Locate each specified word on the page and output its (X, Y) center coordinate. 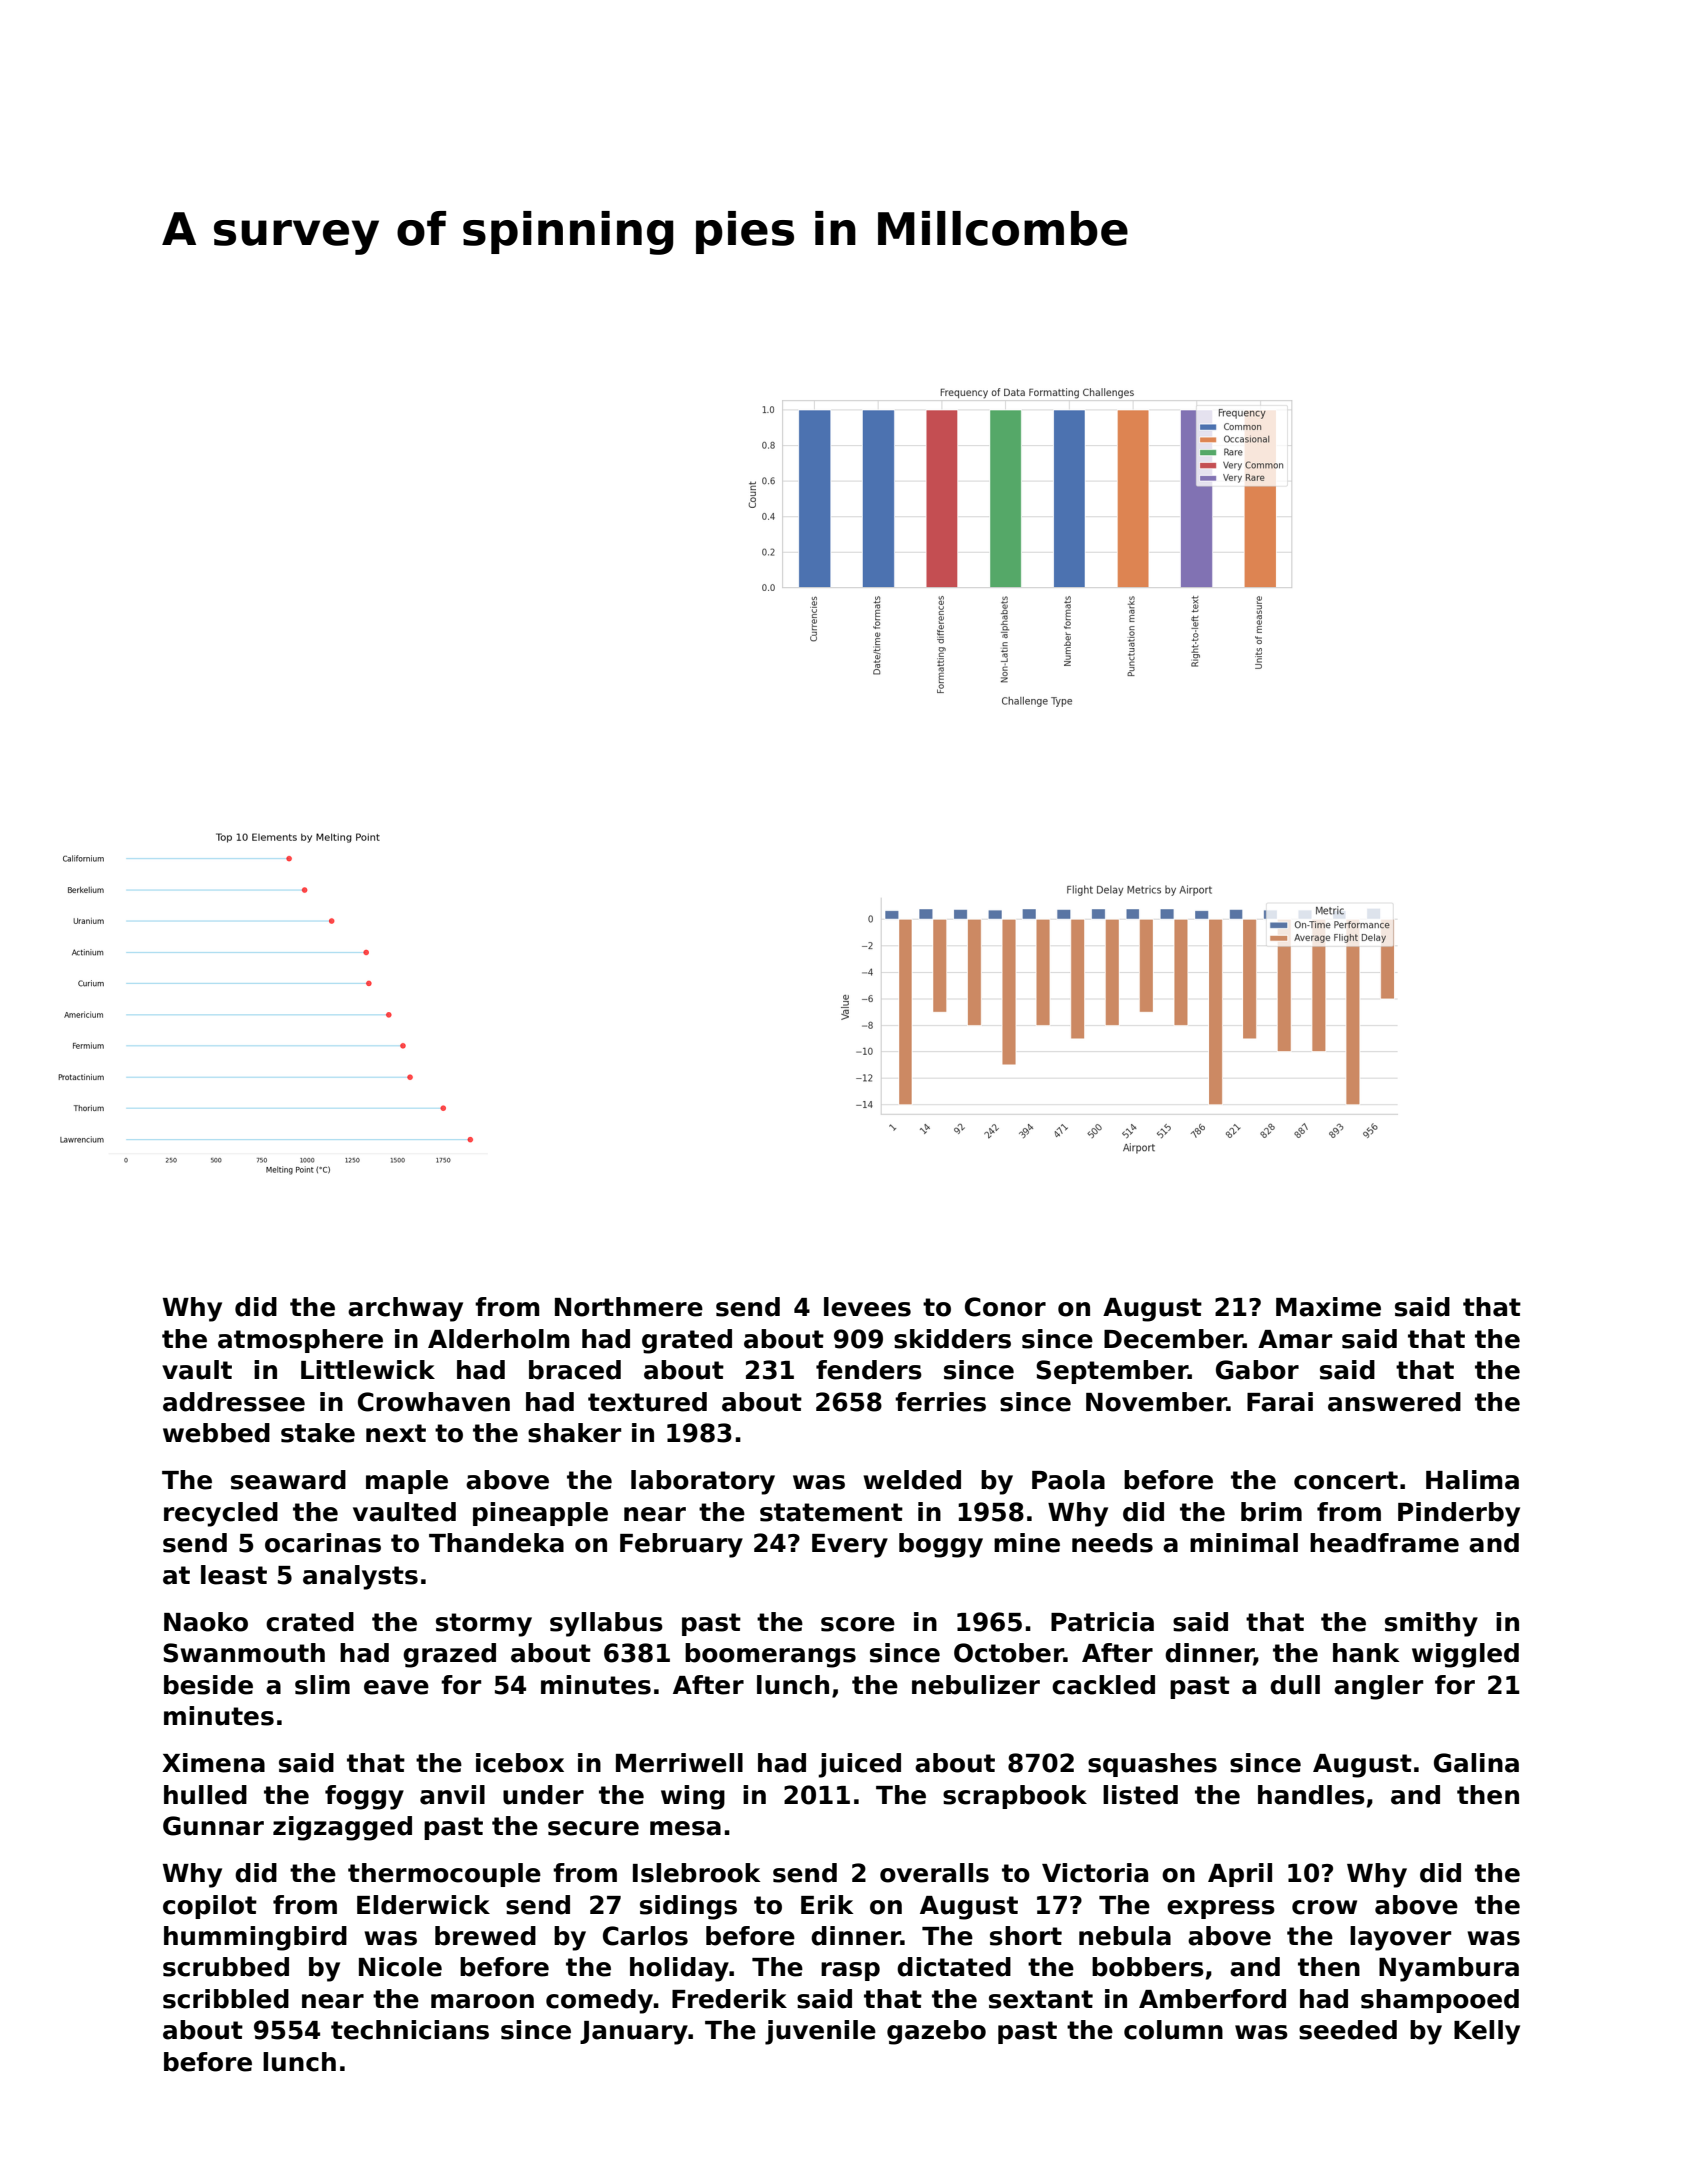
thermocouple (444, 1875)
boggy (941, 1545)
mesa (685, 1828)
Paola (1068, 1480)
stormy (484, 1625)
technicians (410, 2030)
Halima (1472, 1480)
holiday (679, 1969)
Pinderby (1459, 1514)
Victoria (1095, 1873)
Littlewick (368, 1370)
